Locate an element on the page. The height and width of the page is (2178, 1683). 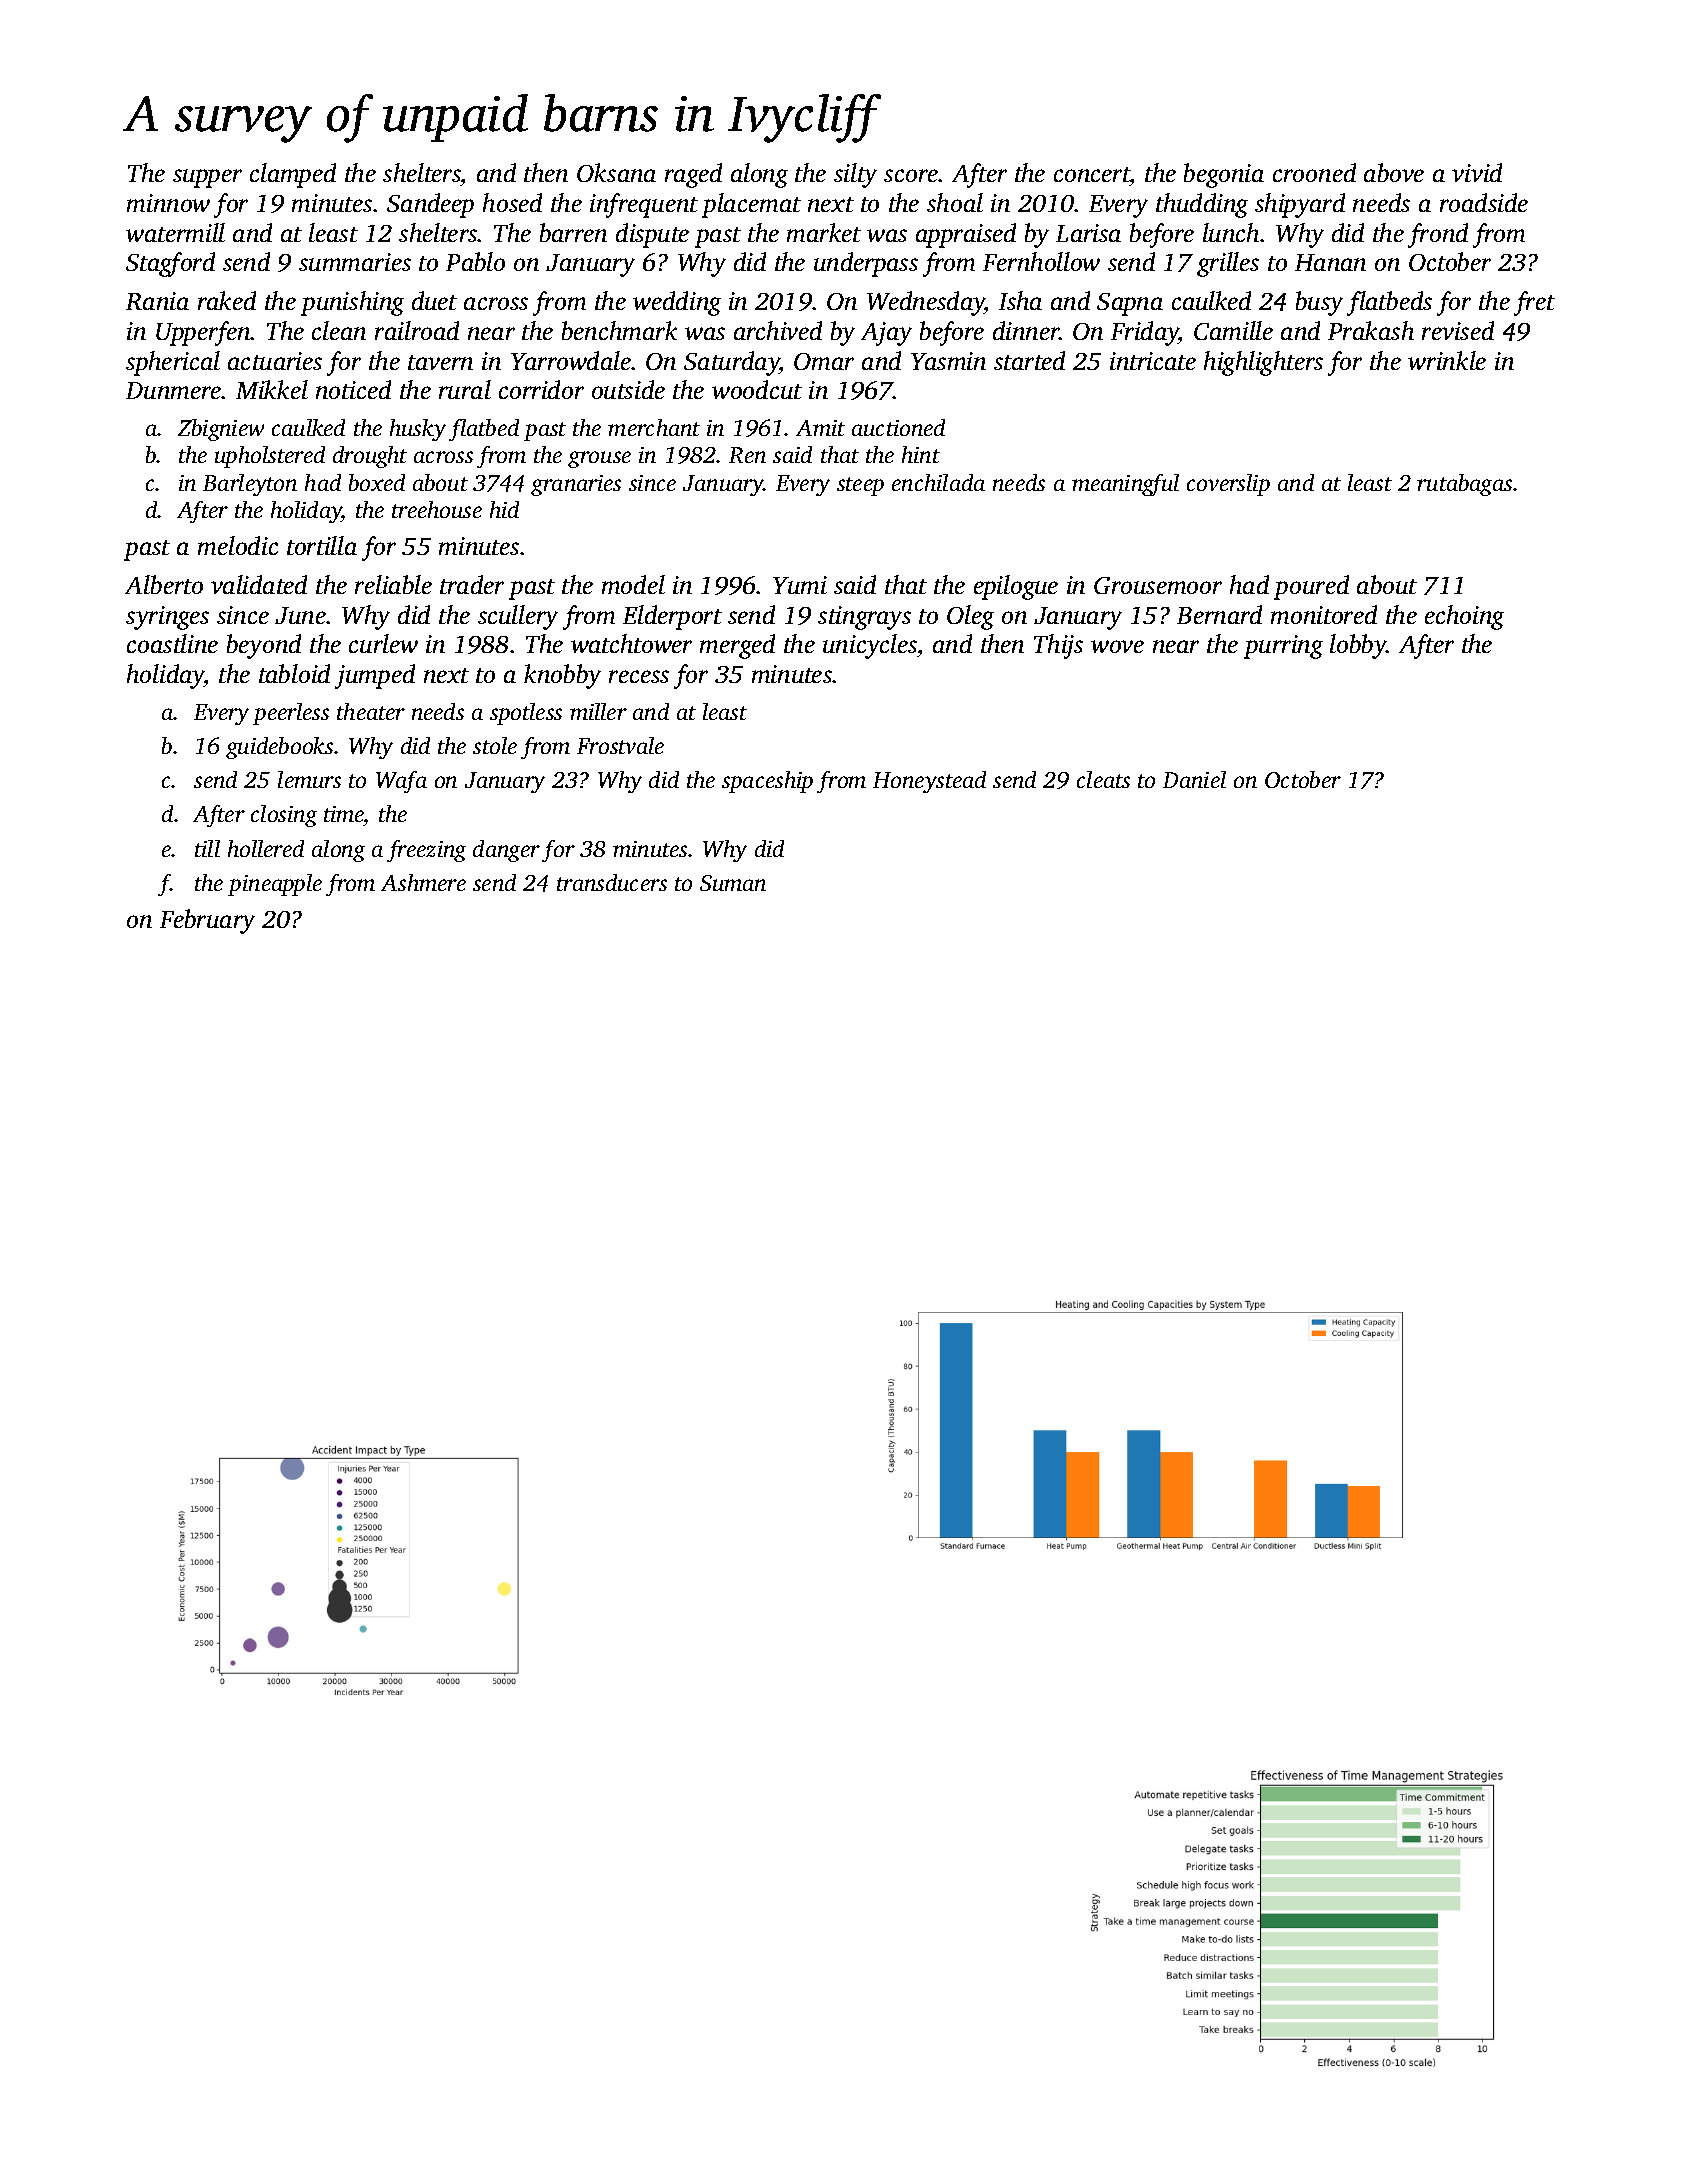
enchilada is located at coordinates (938, 482).
